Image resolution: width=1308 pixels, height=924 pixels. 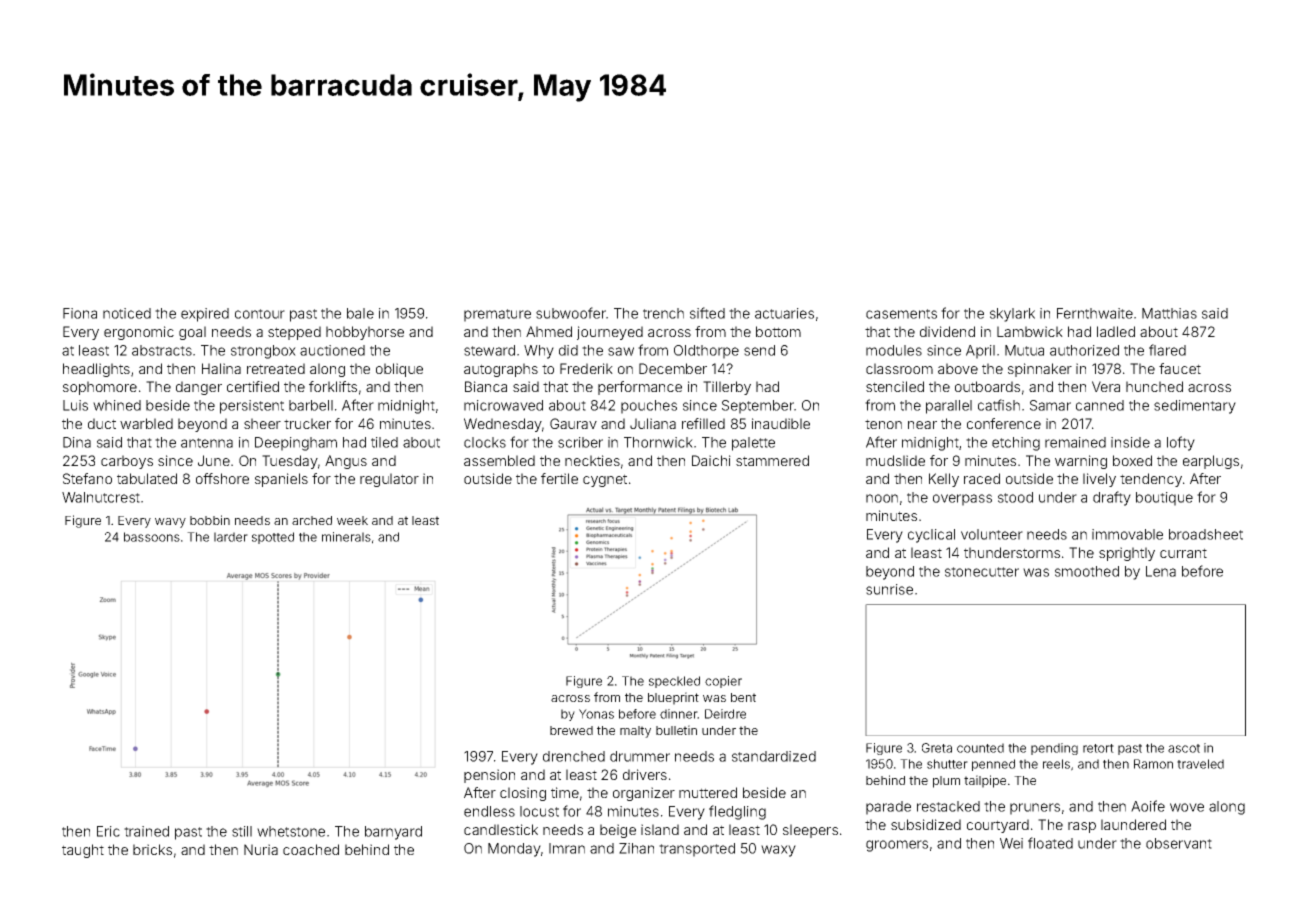 What do you see at coordinates (778, 851) in the screenshot?
I see `waxy` at bounding box center [778, 851].
